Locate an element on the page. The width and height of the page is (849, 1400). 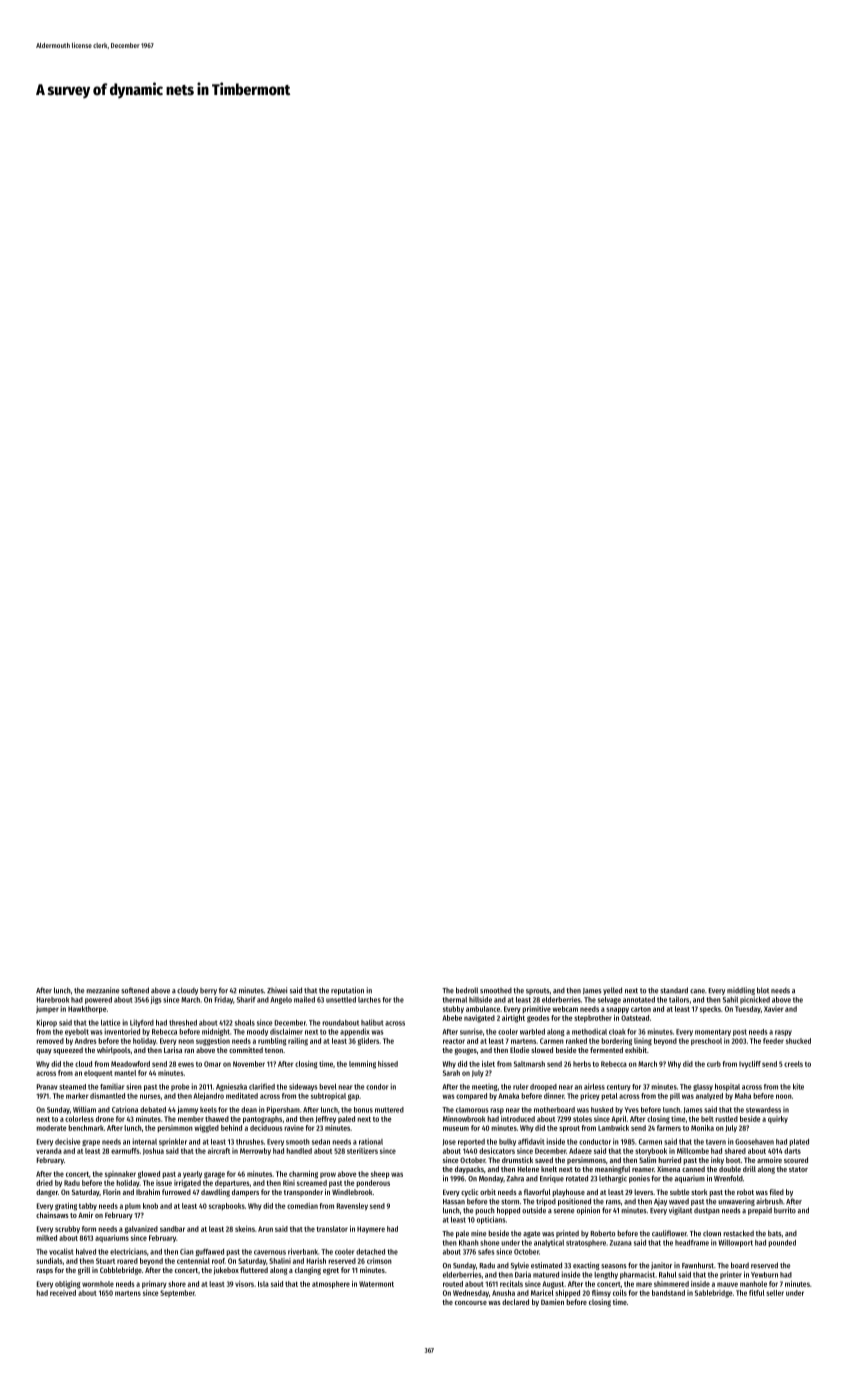
translator is located at coordinates (332, 1229).
